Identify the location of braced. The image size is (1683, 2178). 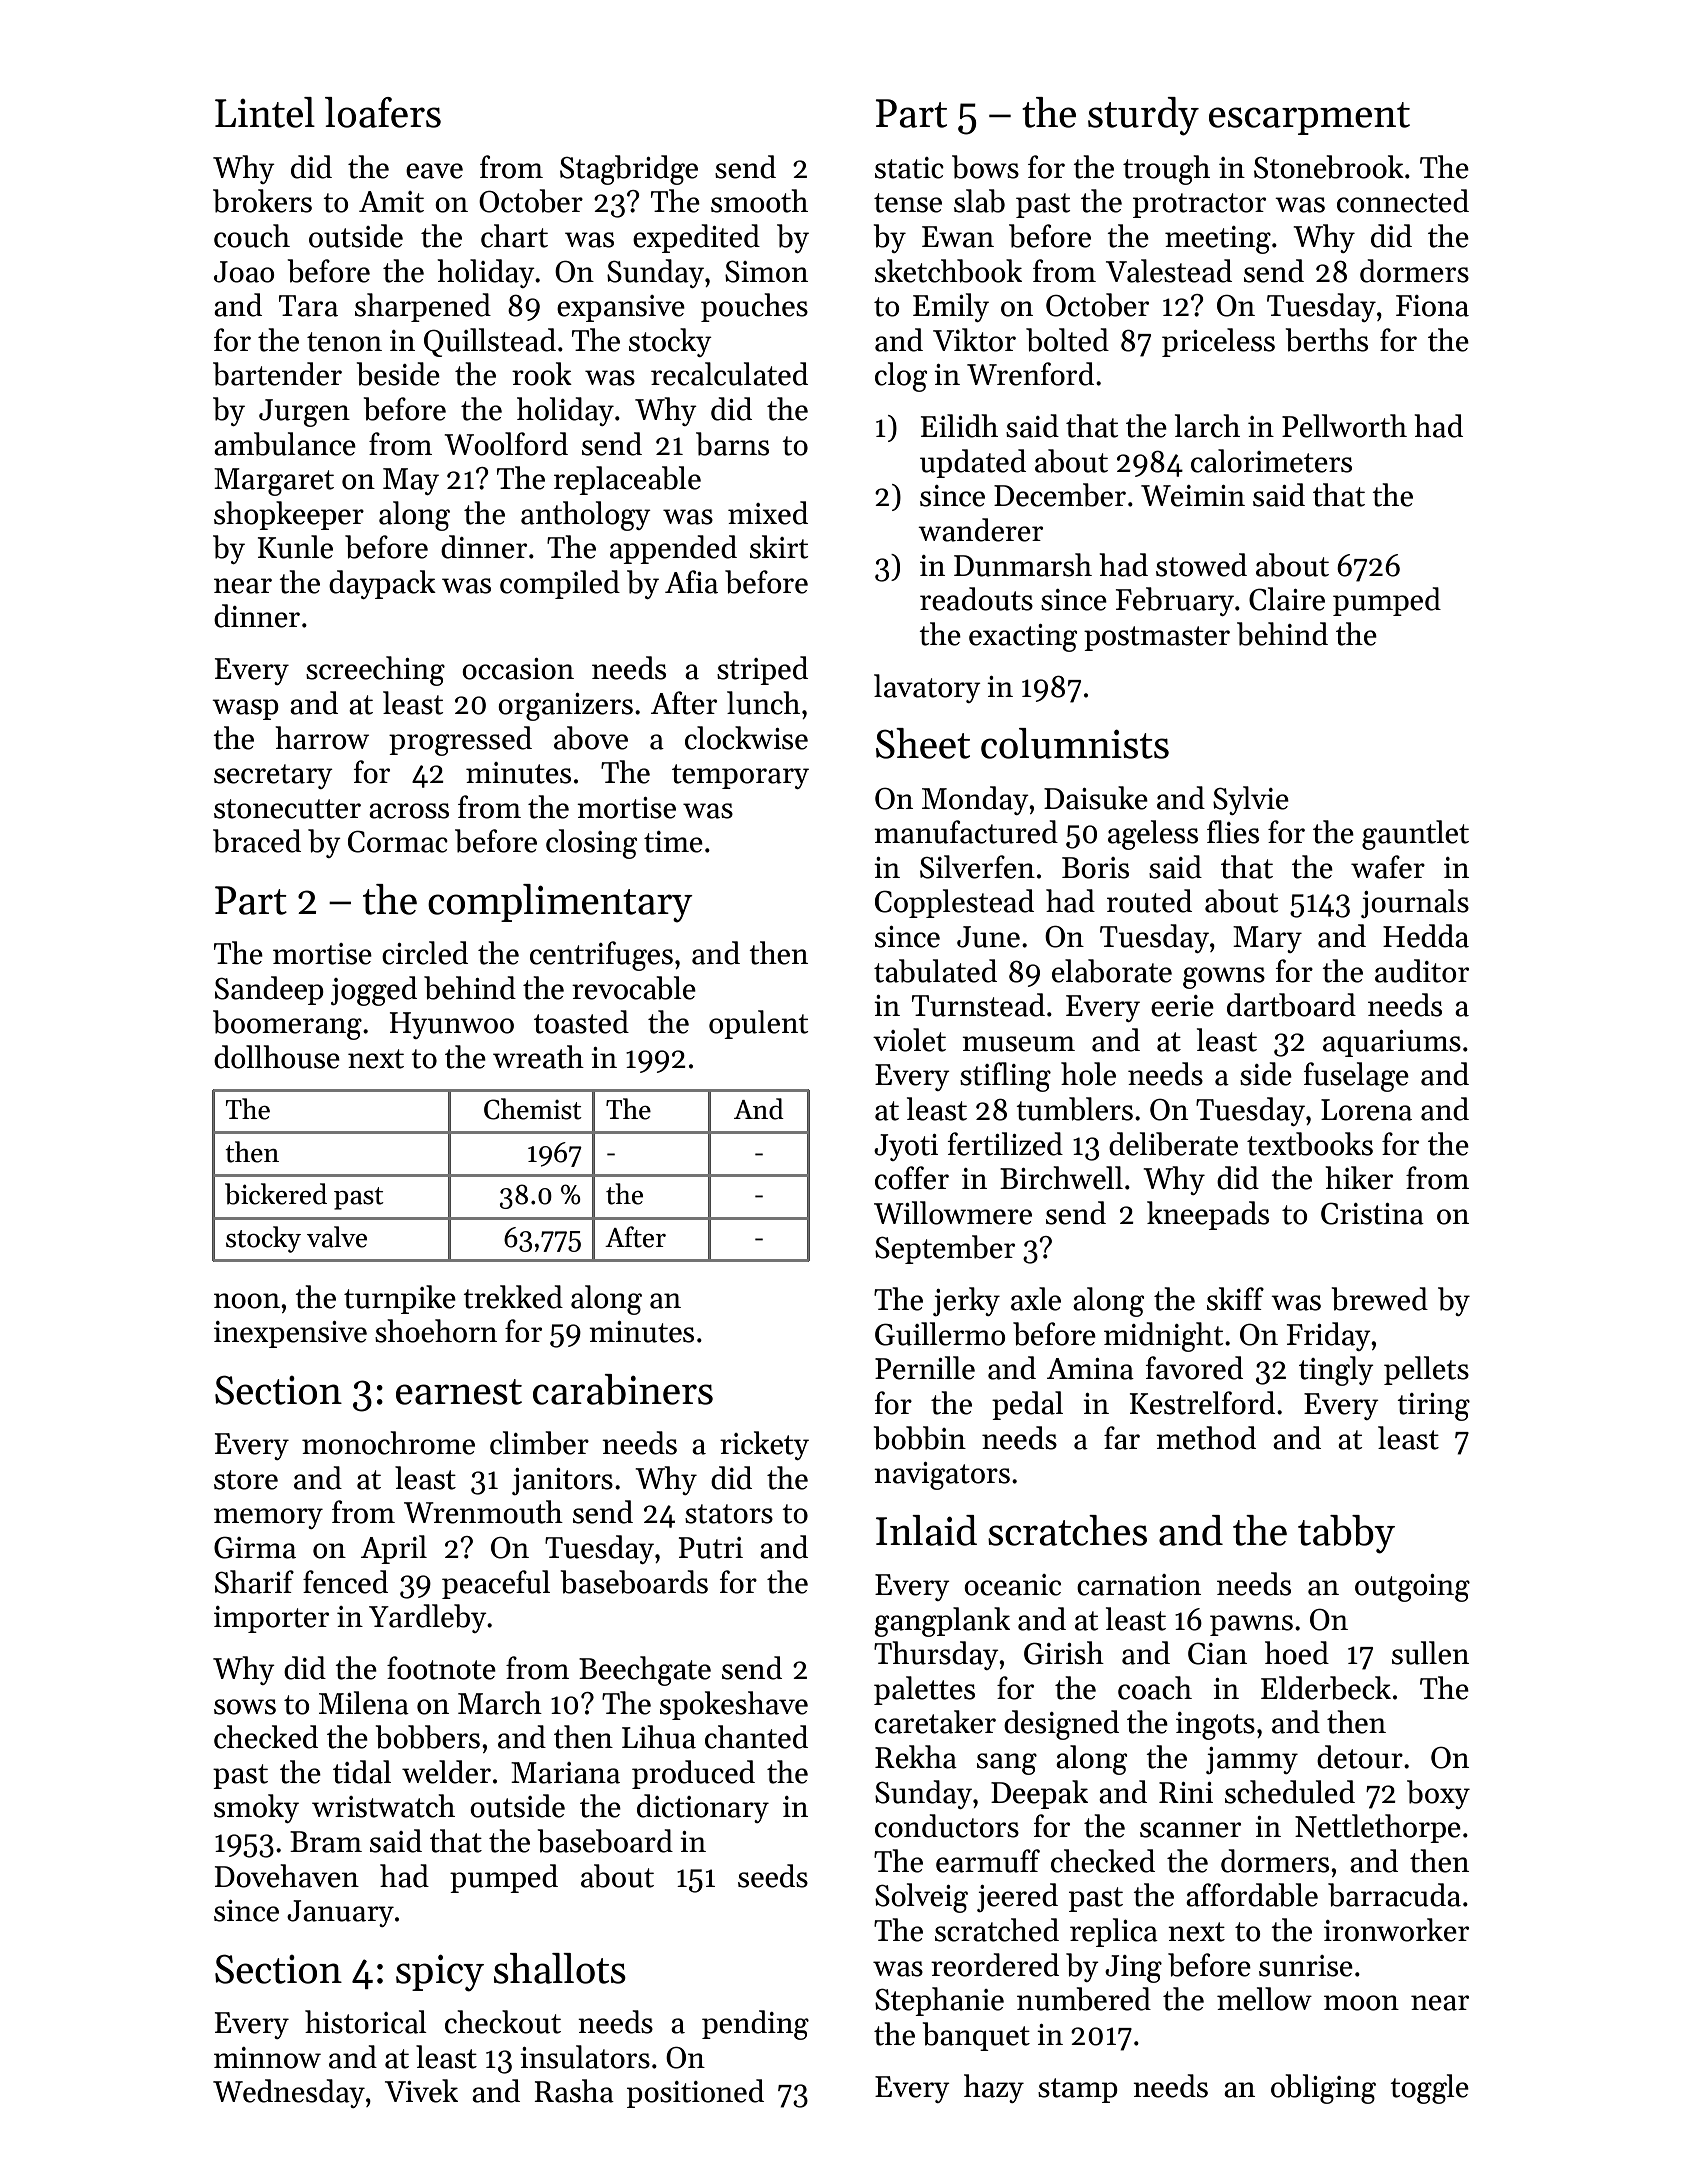
(257, 841).
